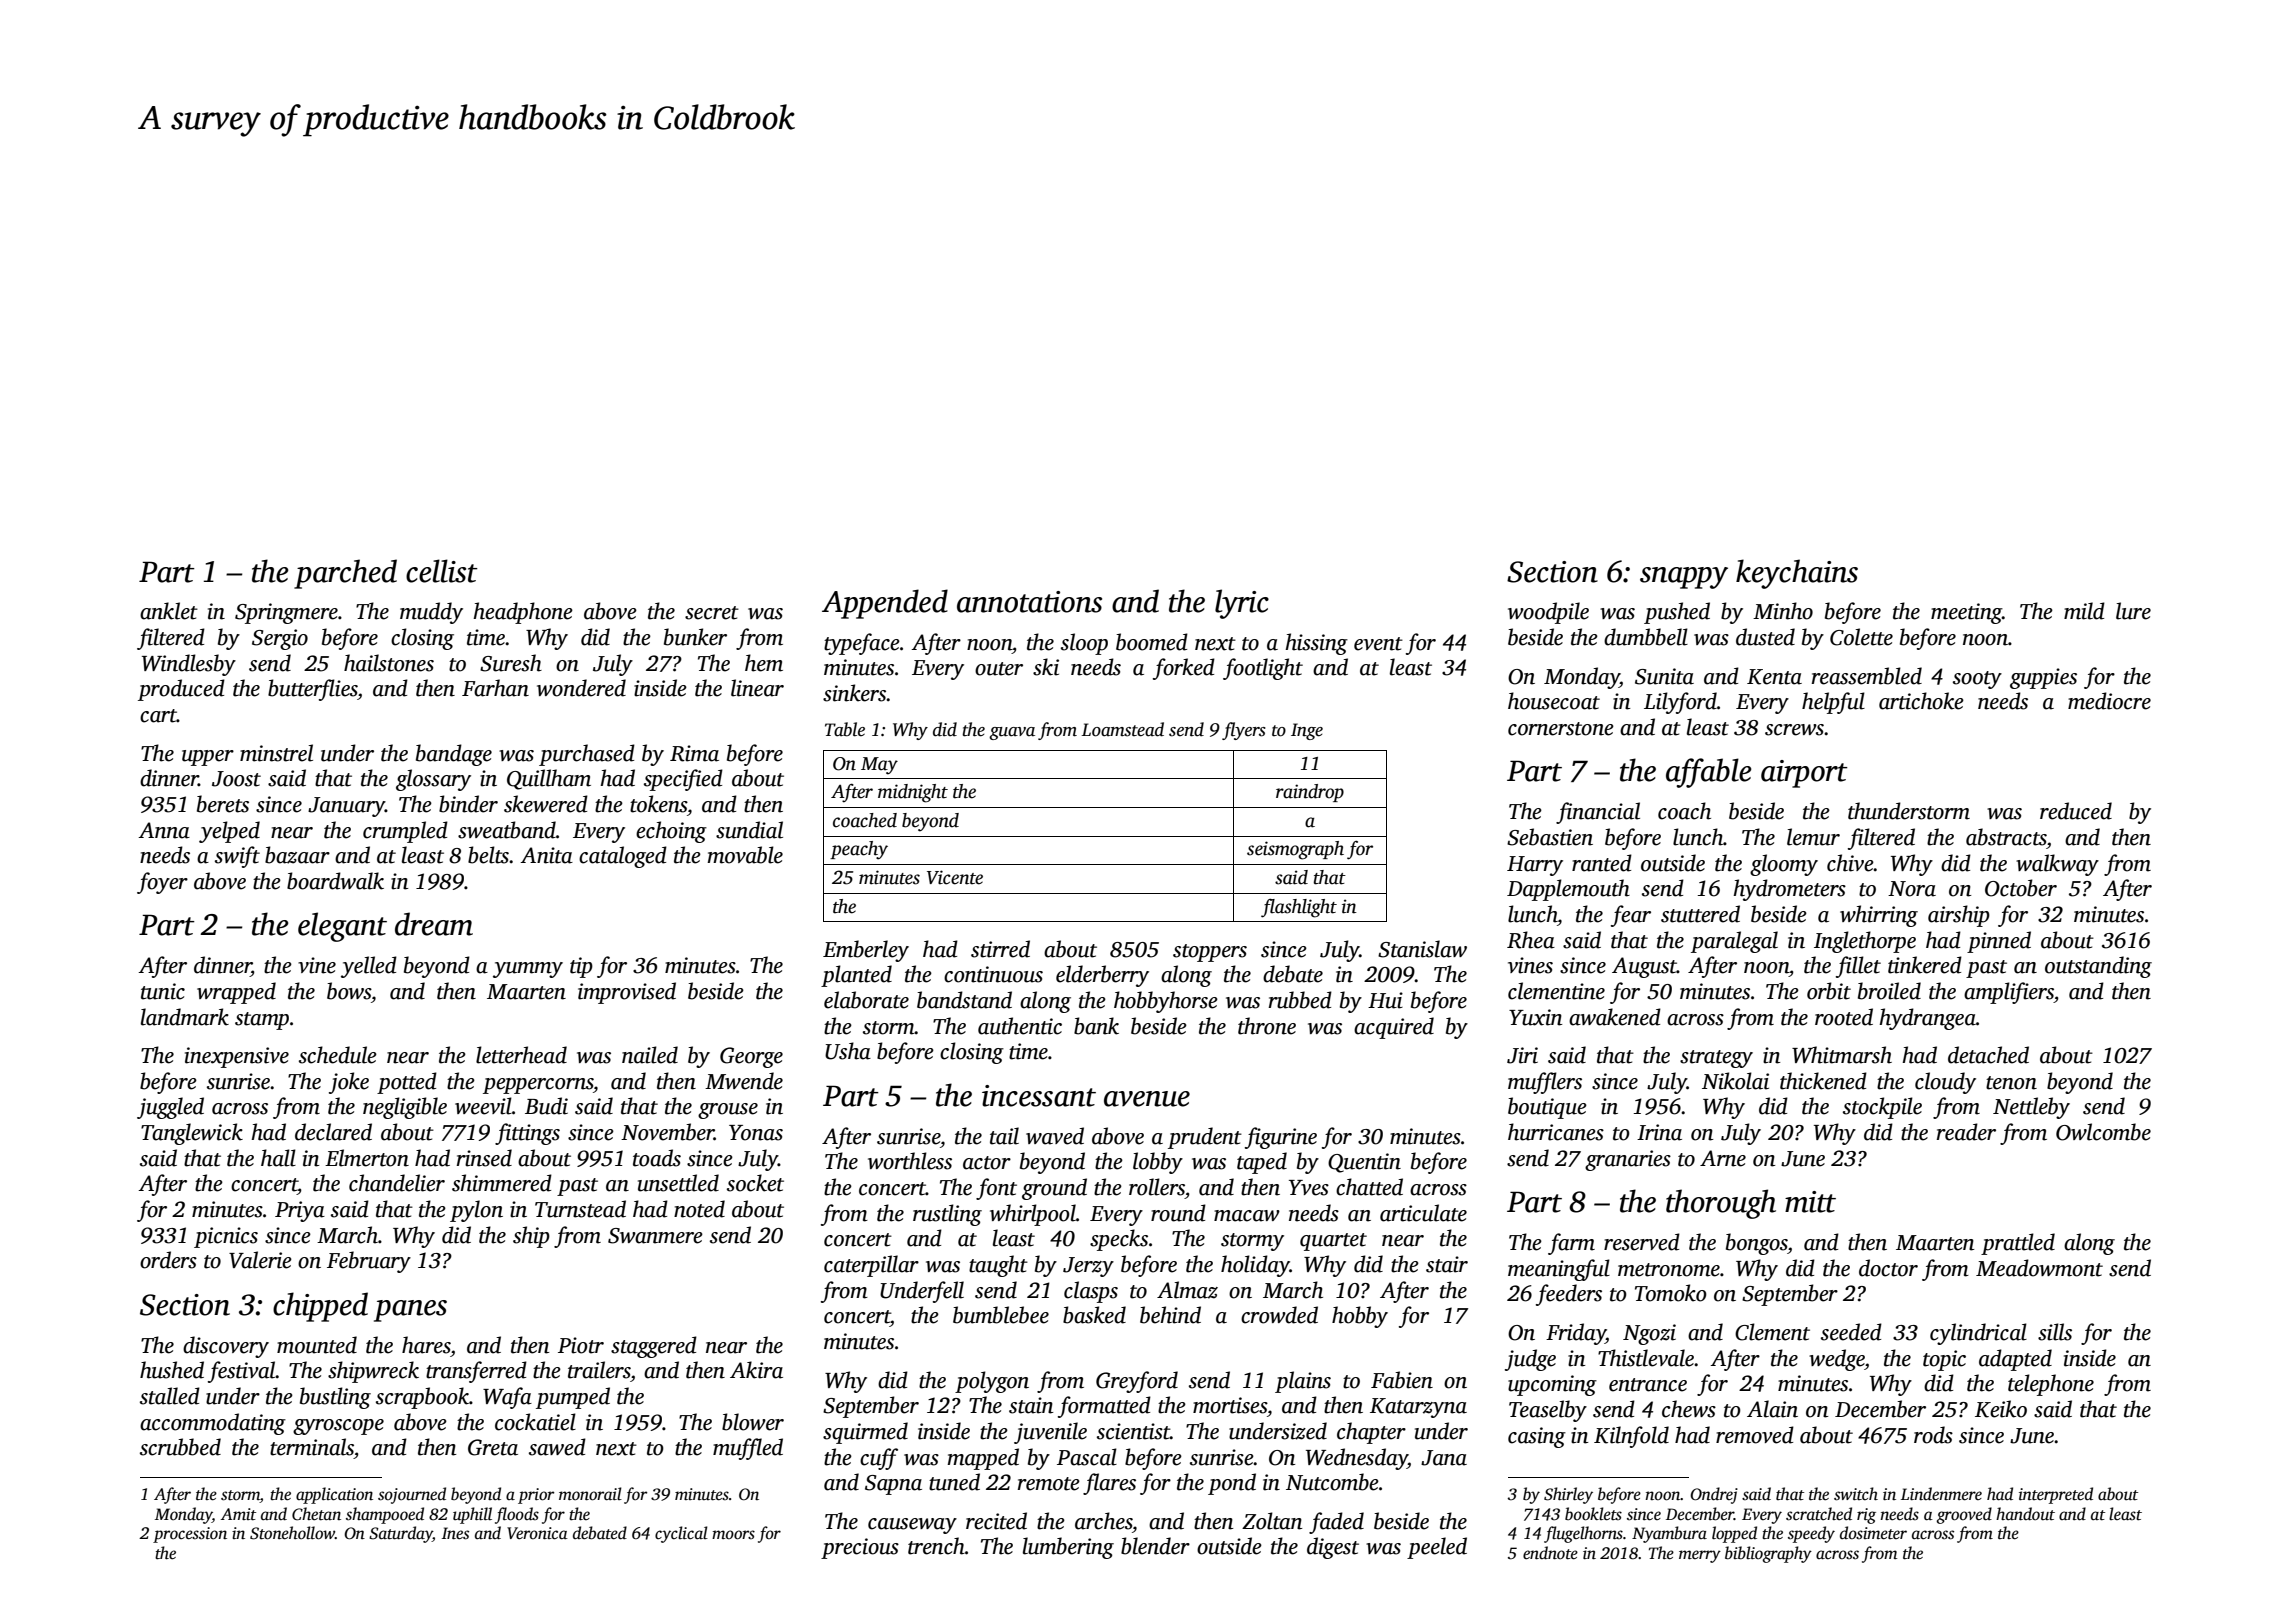 The height and width of the page is (1620, 2291). Describe the element at coordinates (1307, 731) in the page. I see `Inge` at that location.
